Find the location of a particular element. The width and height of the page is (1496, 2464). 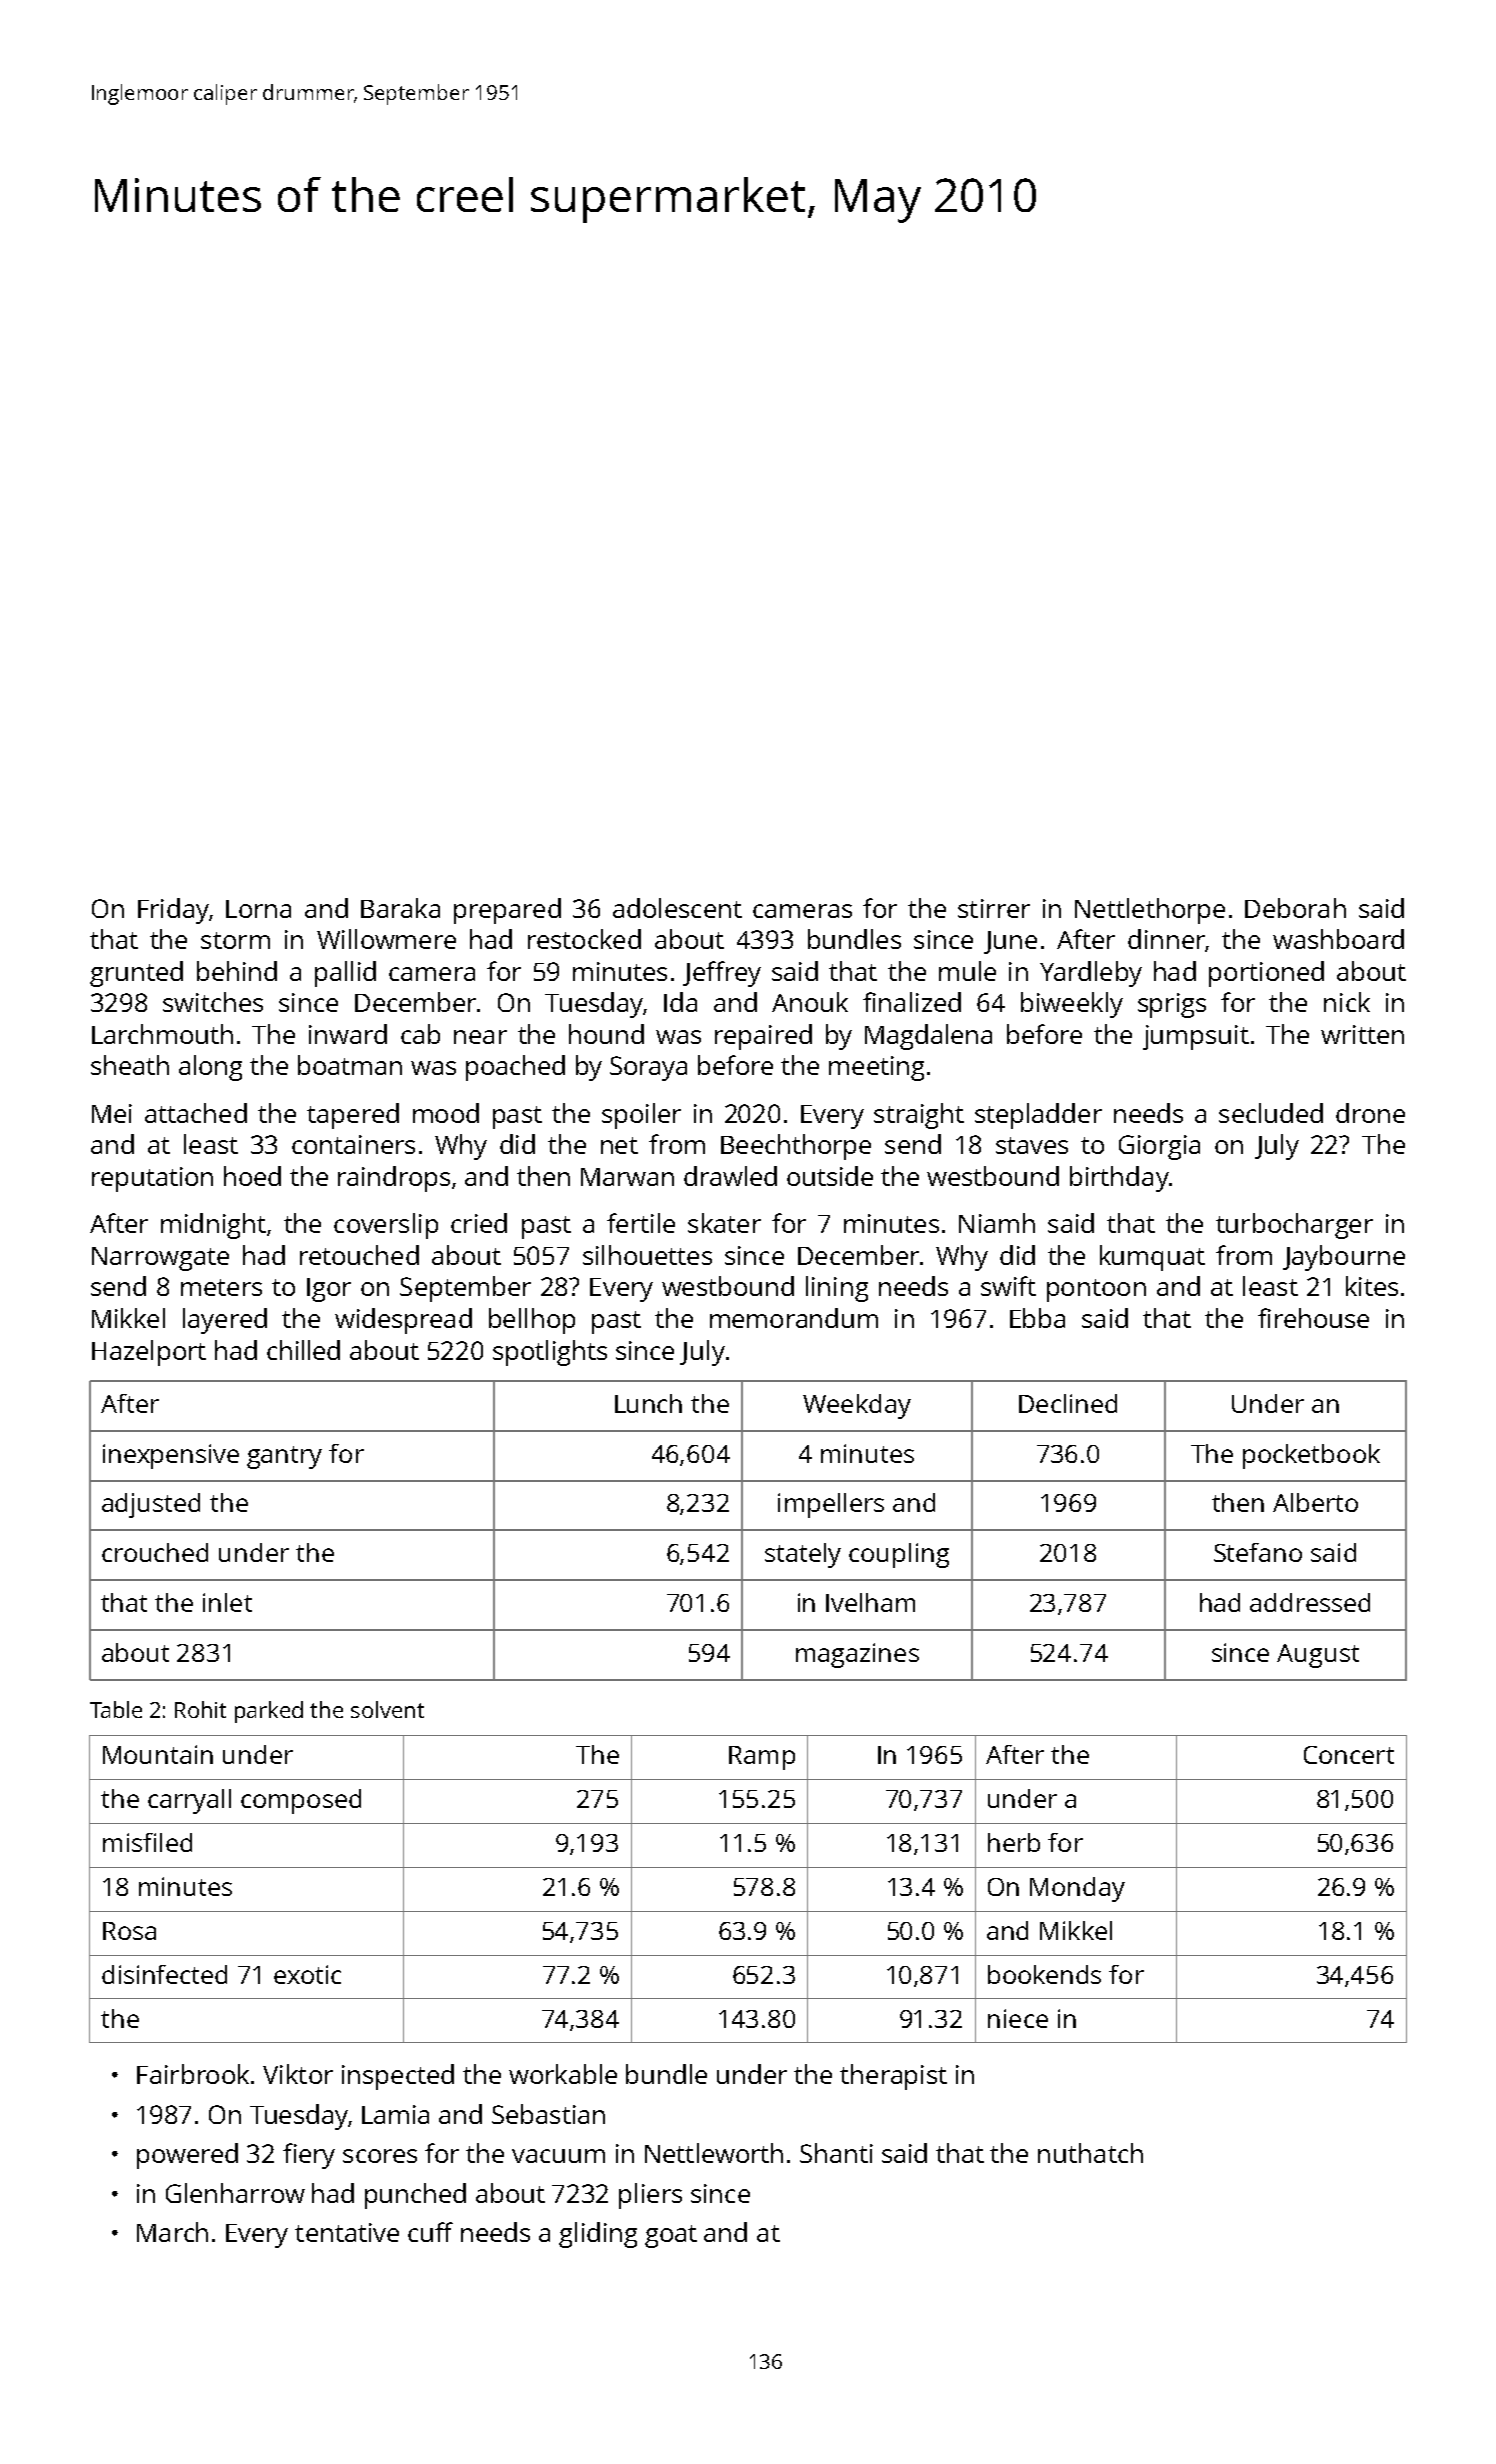

Nettlethorpe is located at coordinates (1150, 911).
